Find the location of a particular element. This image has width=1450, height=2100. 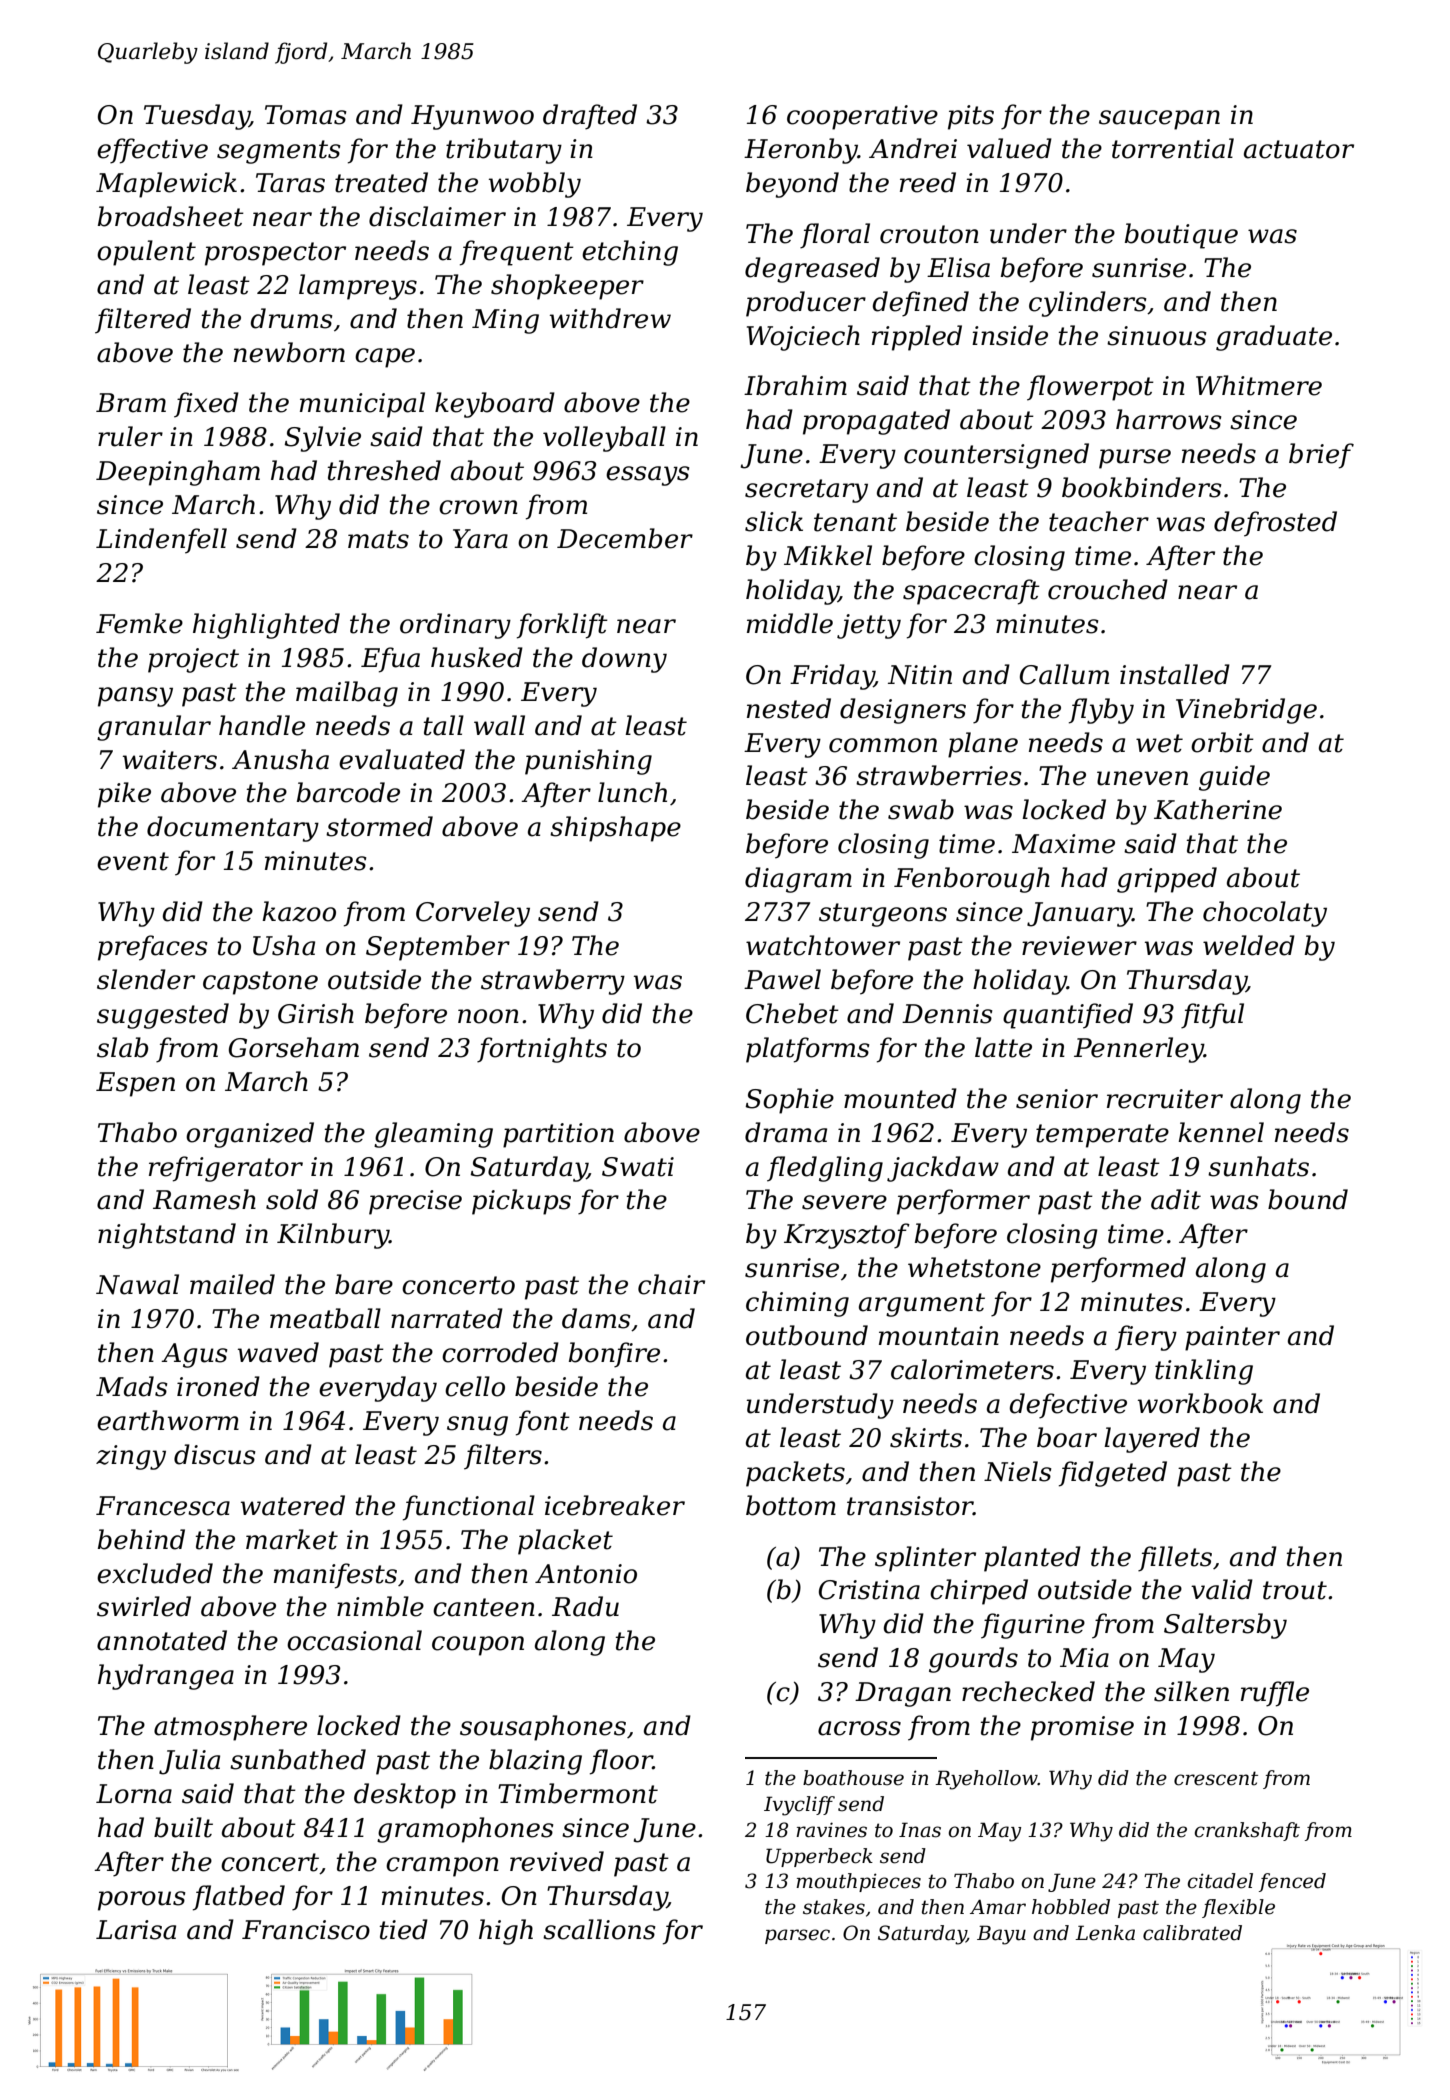

fitful is located at coordinates (1212, 1016).
